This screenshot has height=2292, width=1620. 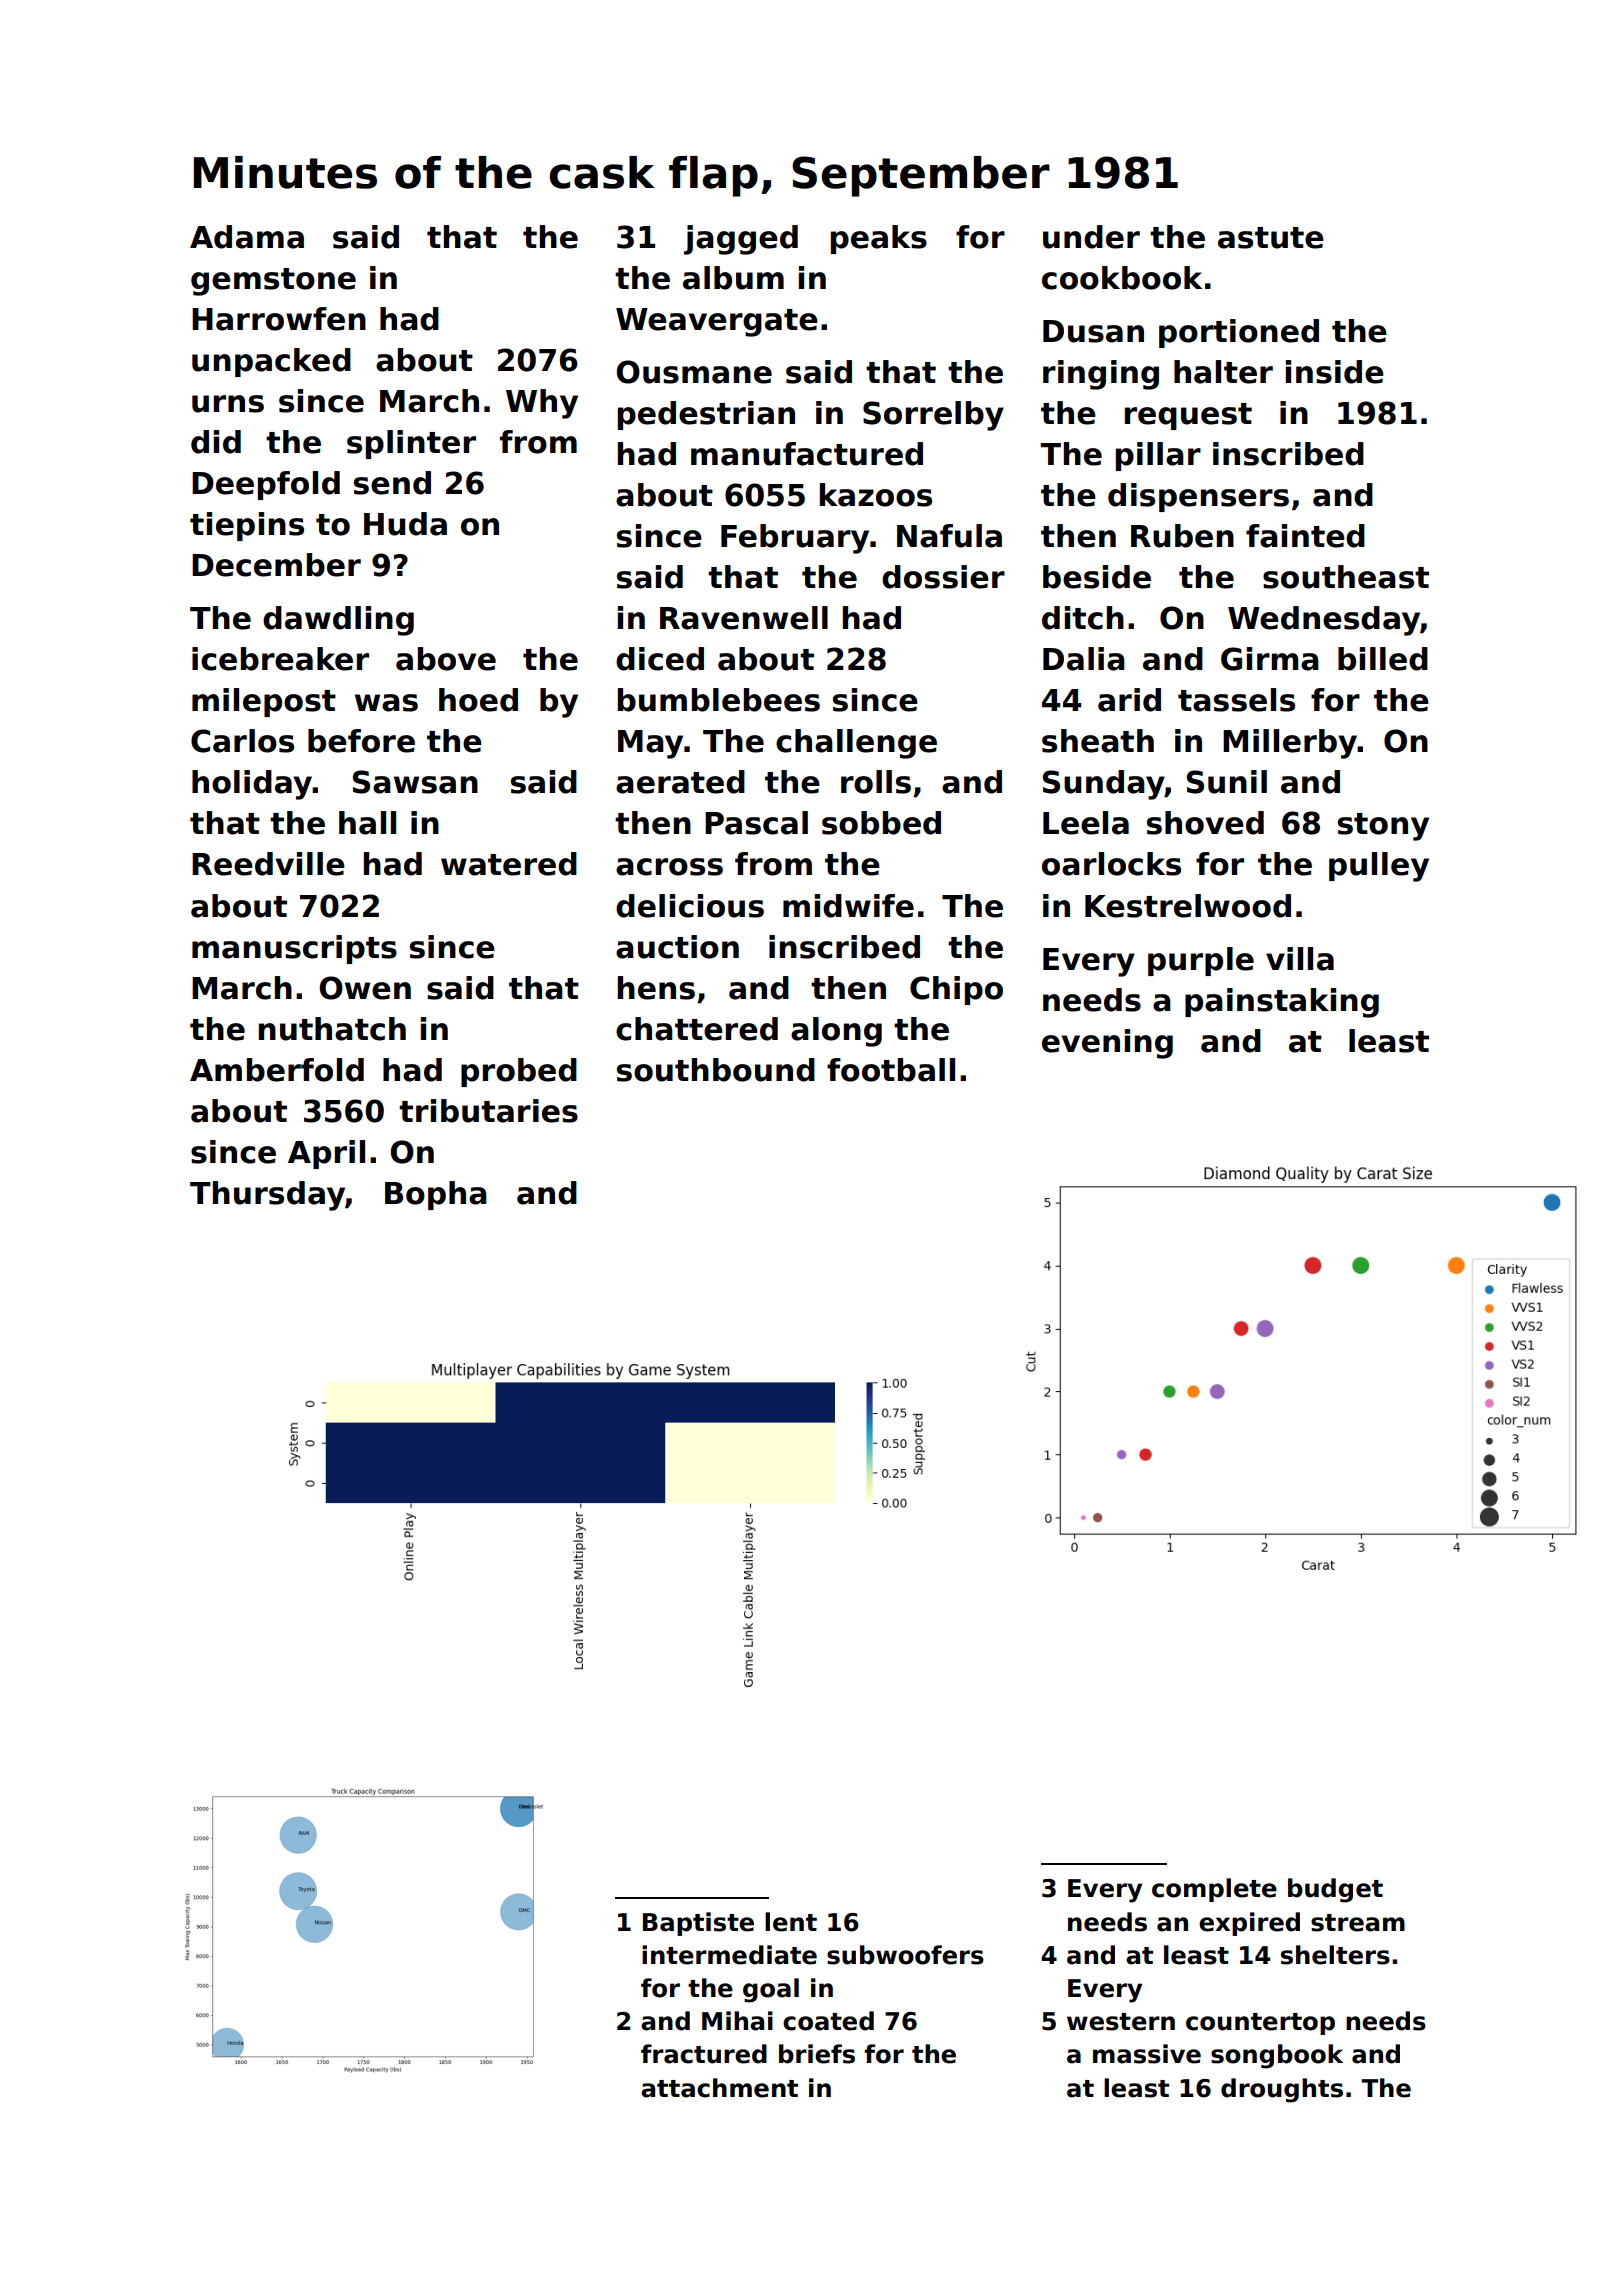 I want to click on Dalia, so click(x=1084, y=659).
